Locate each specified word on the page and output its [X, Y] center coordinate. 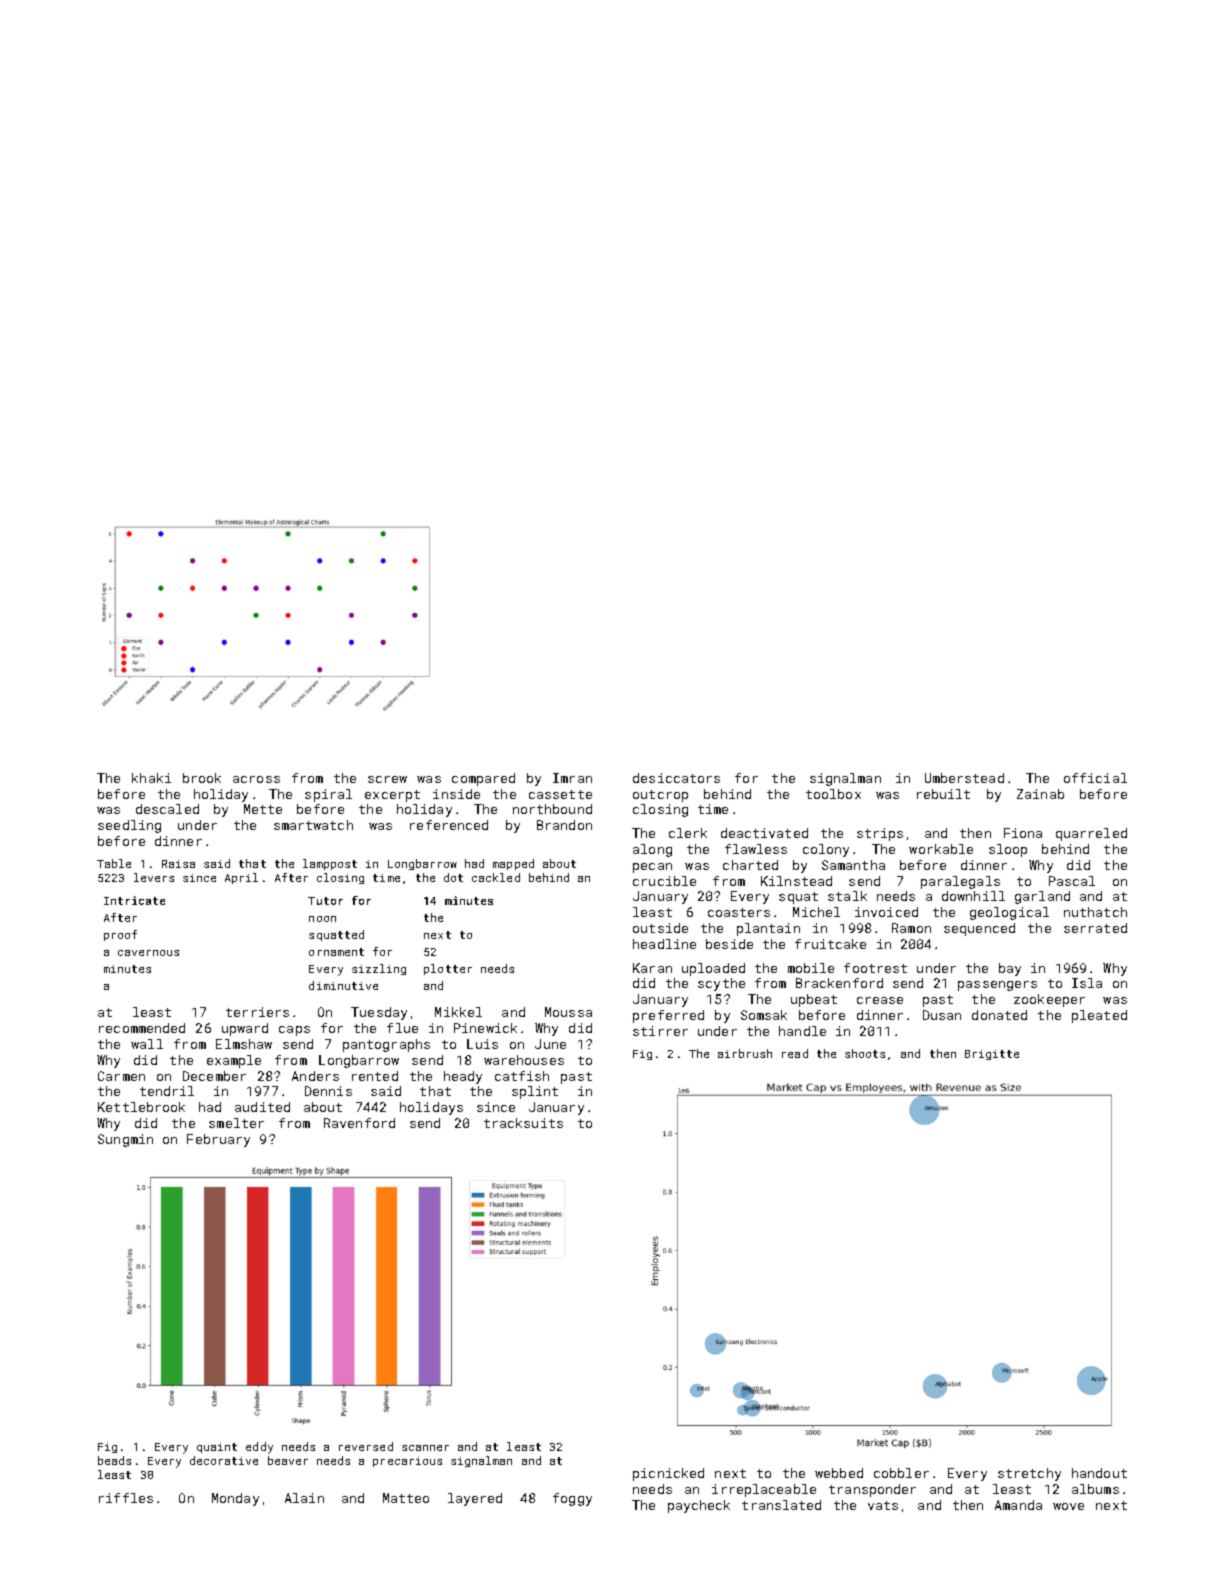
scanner [425, 1448]
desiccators [676, 778]
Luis [482, 1044]
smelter [236, 1123]
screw [387, 779]
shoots [865, 1053]
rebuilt [943, 794]
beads [114, 1460]
